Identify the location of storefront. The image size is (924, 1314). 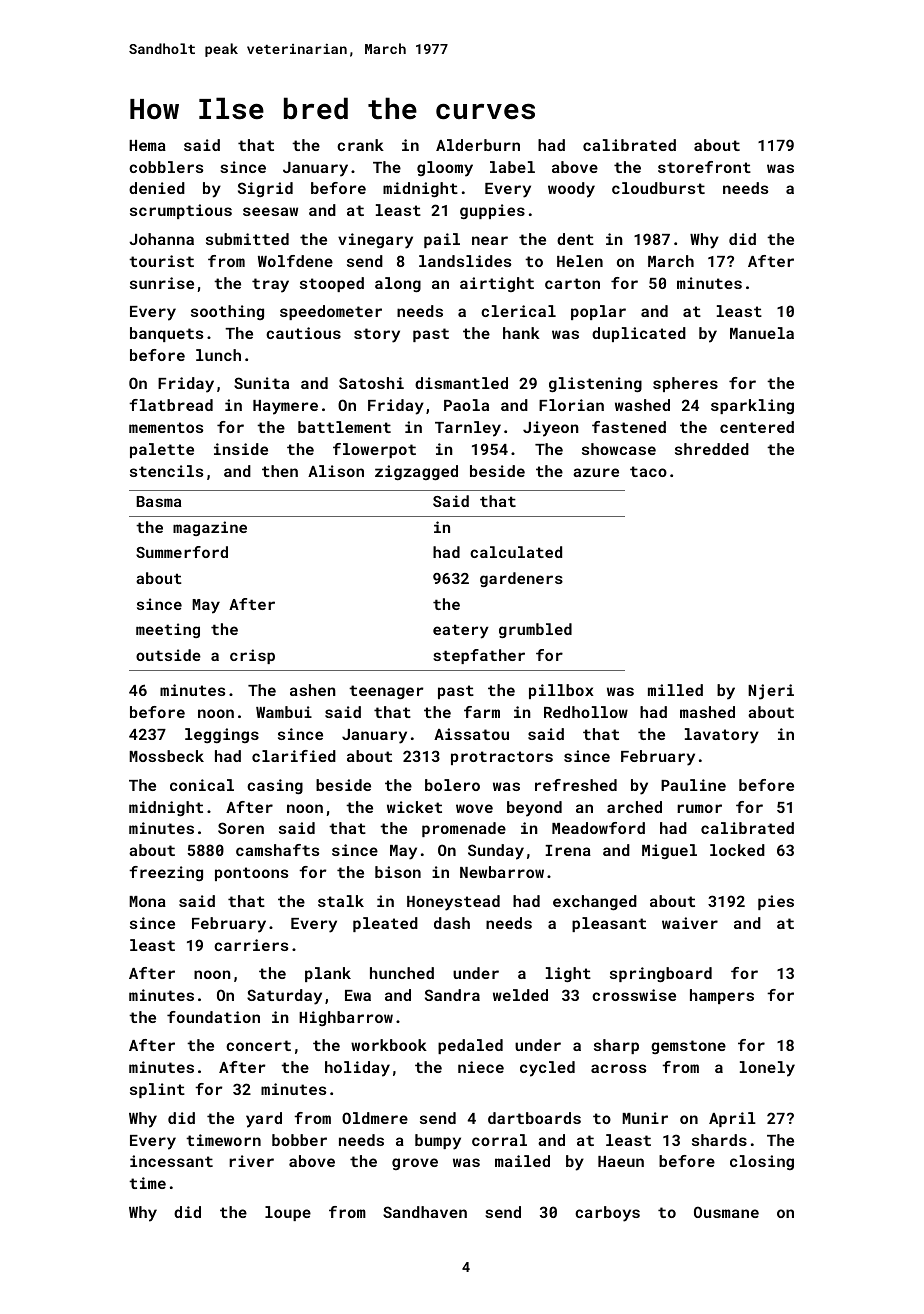
(704, 167).
